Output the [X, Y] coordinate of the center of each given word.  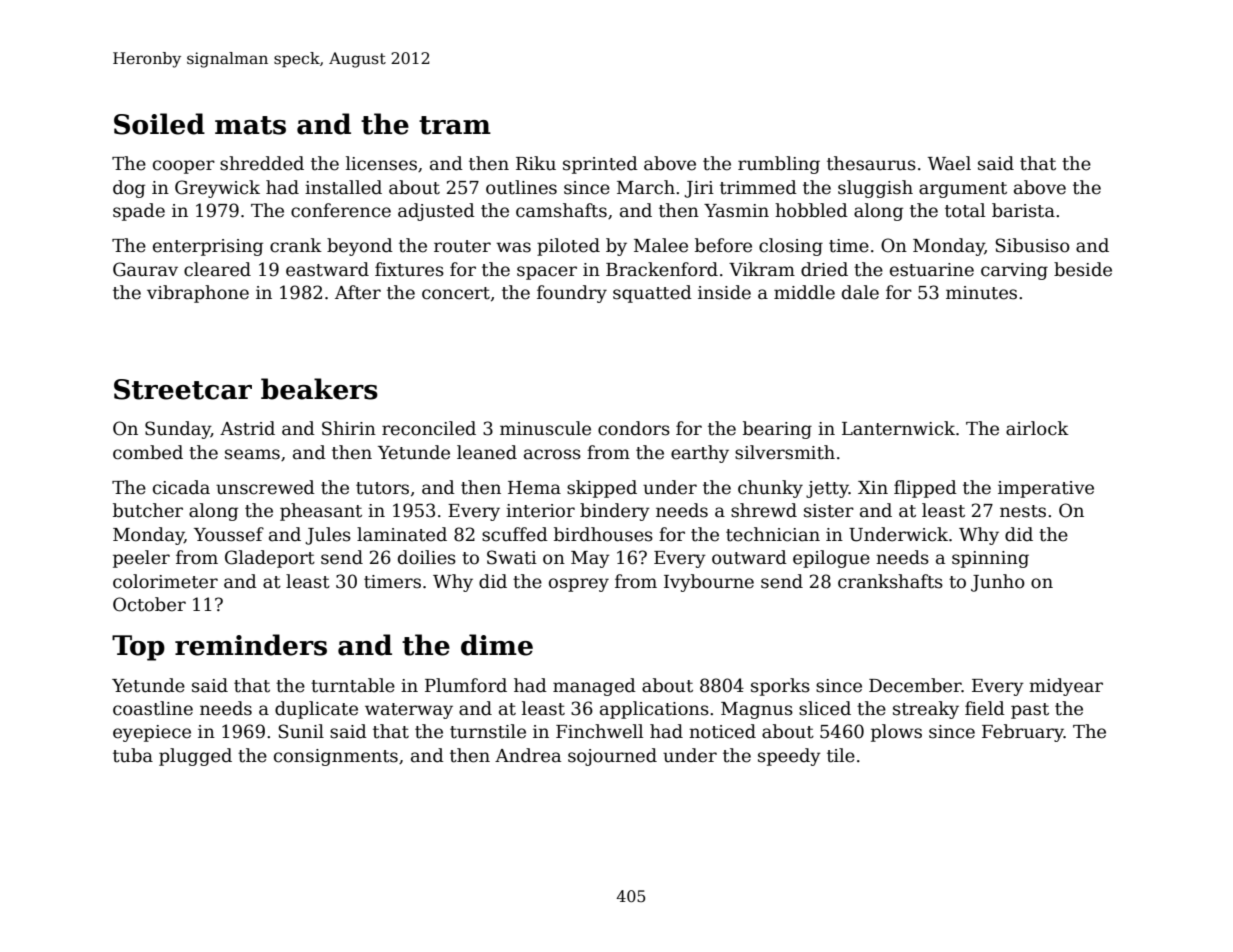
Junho [998, 583]
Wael [949, 163]
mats [250, 125]
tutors [382, 488]
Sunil [301, 731]
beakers [319, 389]
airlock [1037, 428]
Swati [512, 557]
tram [455, 125]
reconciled [429, 428]
